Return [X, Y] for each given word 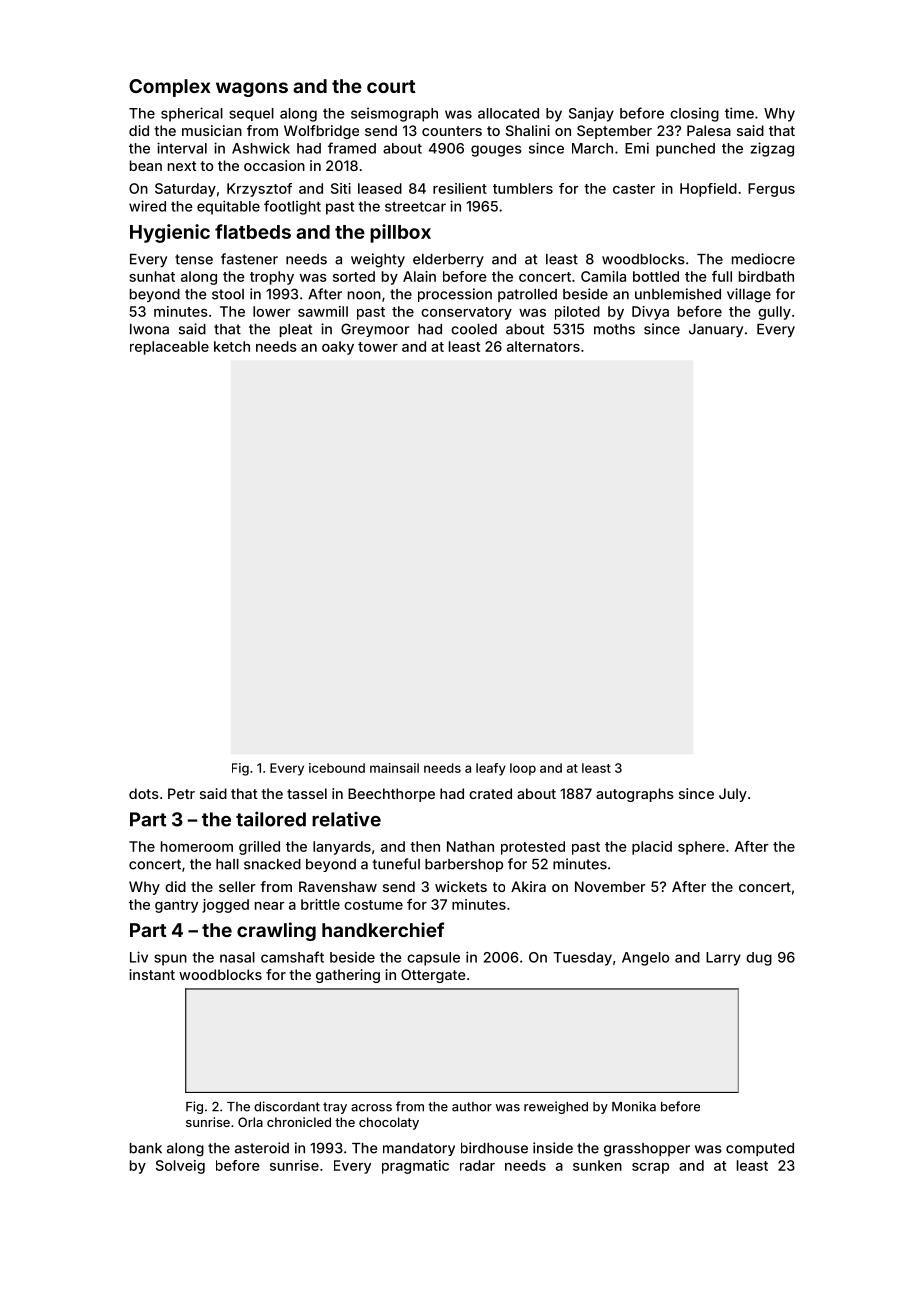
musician [212, 130]
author [472, 1107]
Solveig [180, 1167]
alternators [543, 346]
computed [760, 1149]
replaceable [169, 348]
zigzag [772, 149]
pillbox [400, 233]
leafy [491, 769]
